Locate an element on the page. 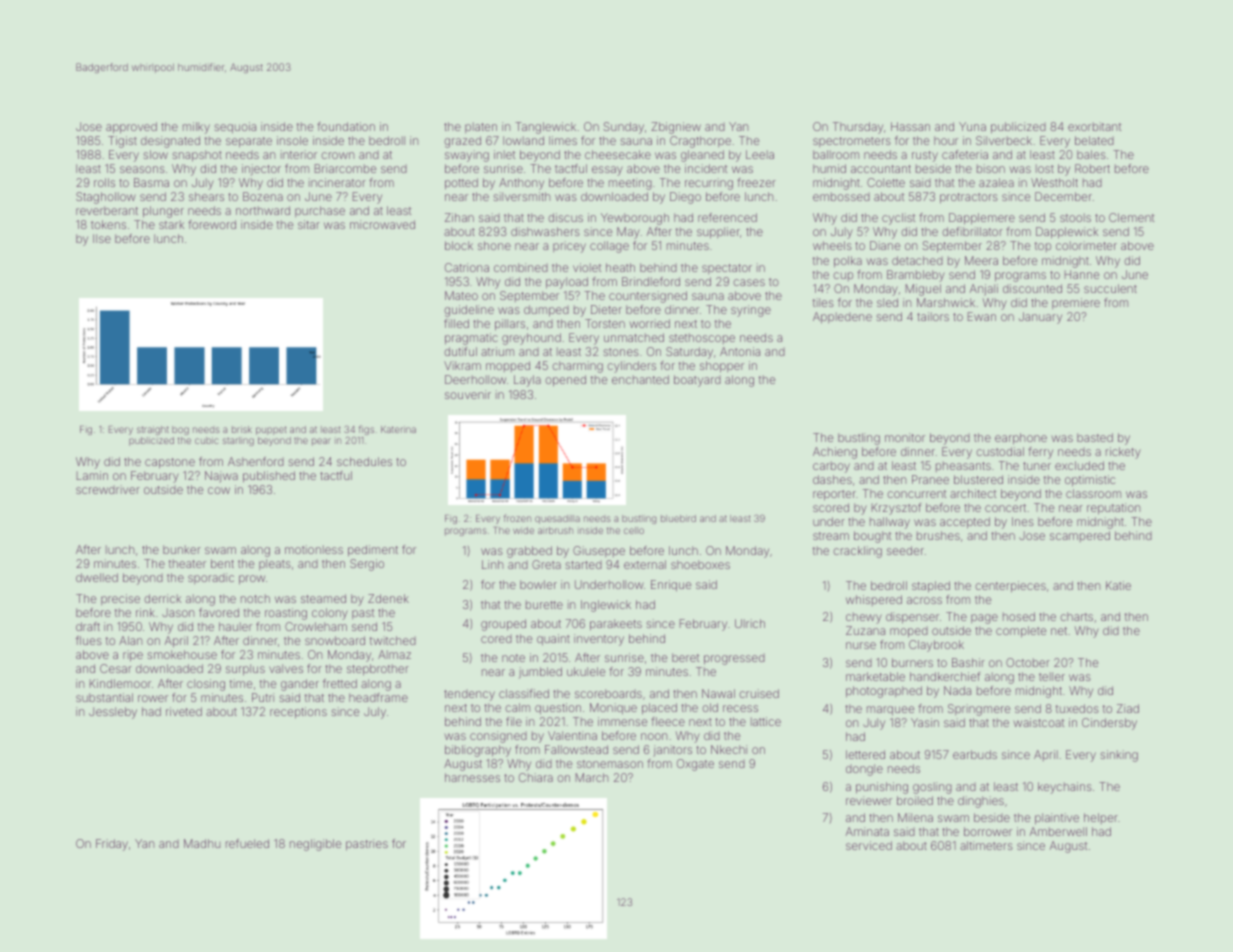  moped is located at coordinates (909, 632).
